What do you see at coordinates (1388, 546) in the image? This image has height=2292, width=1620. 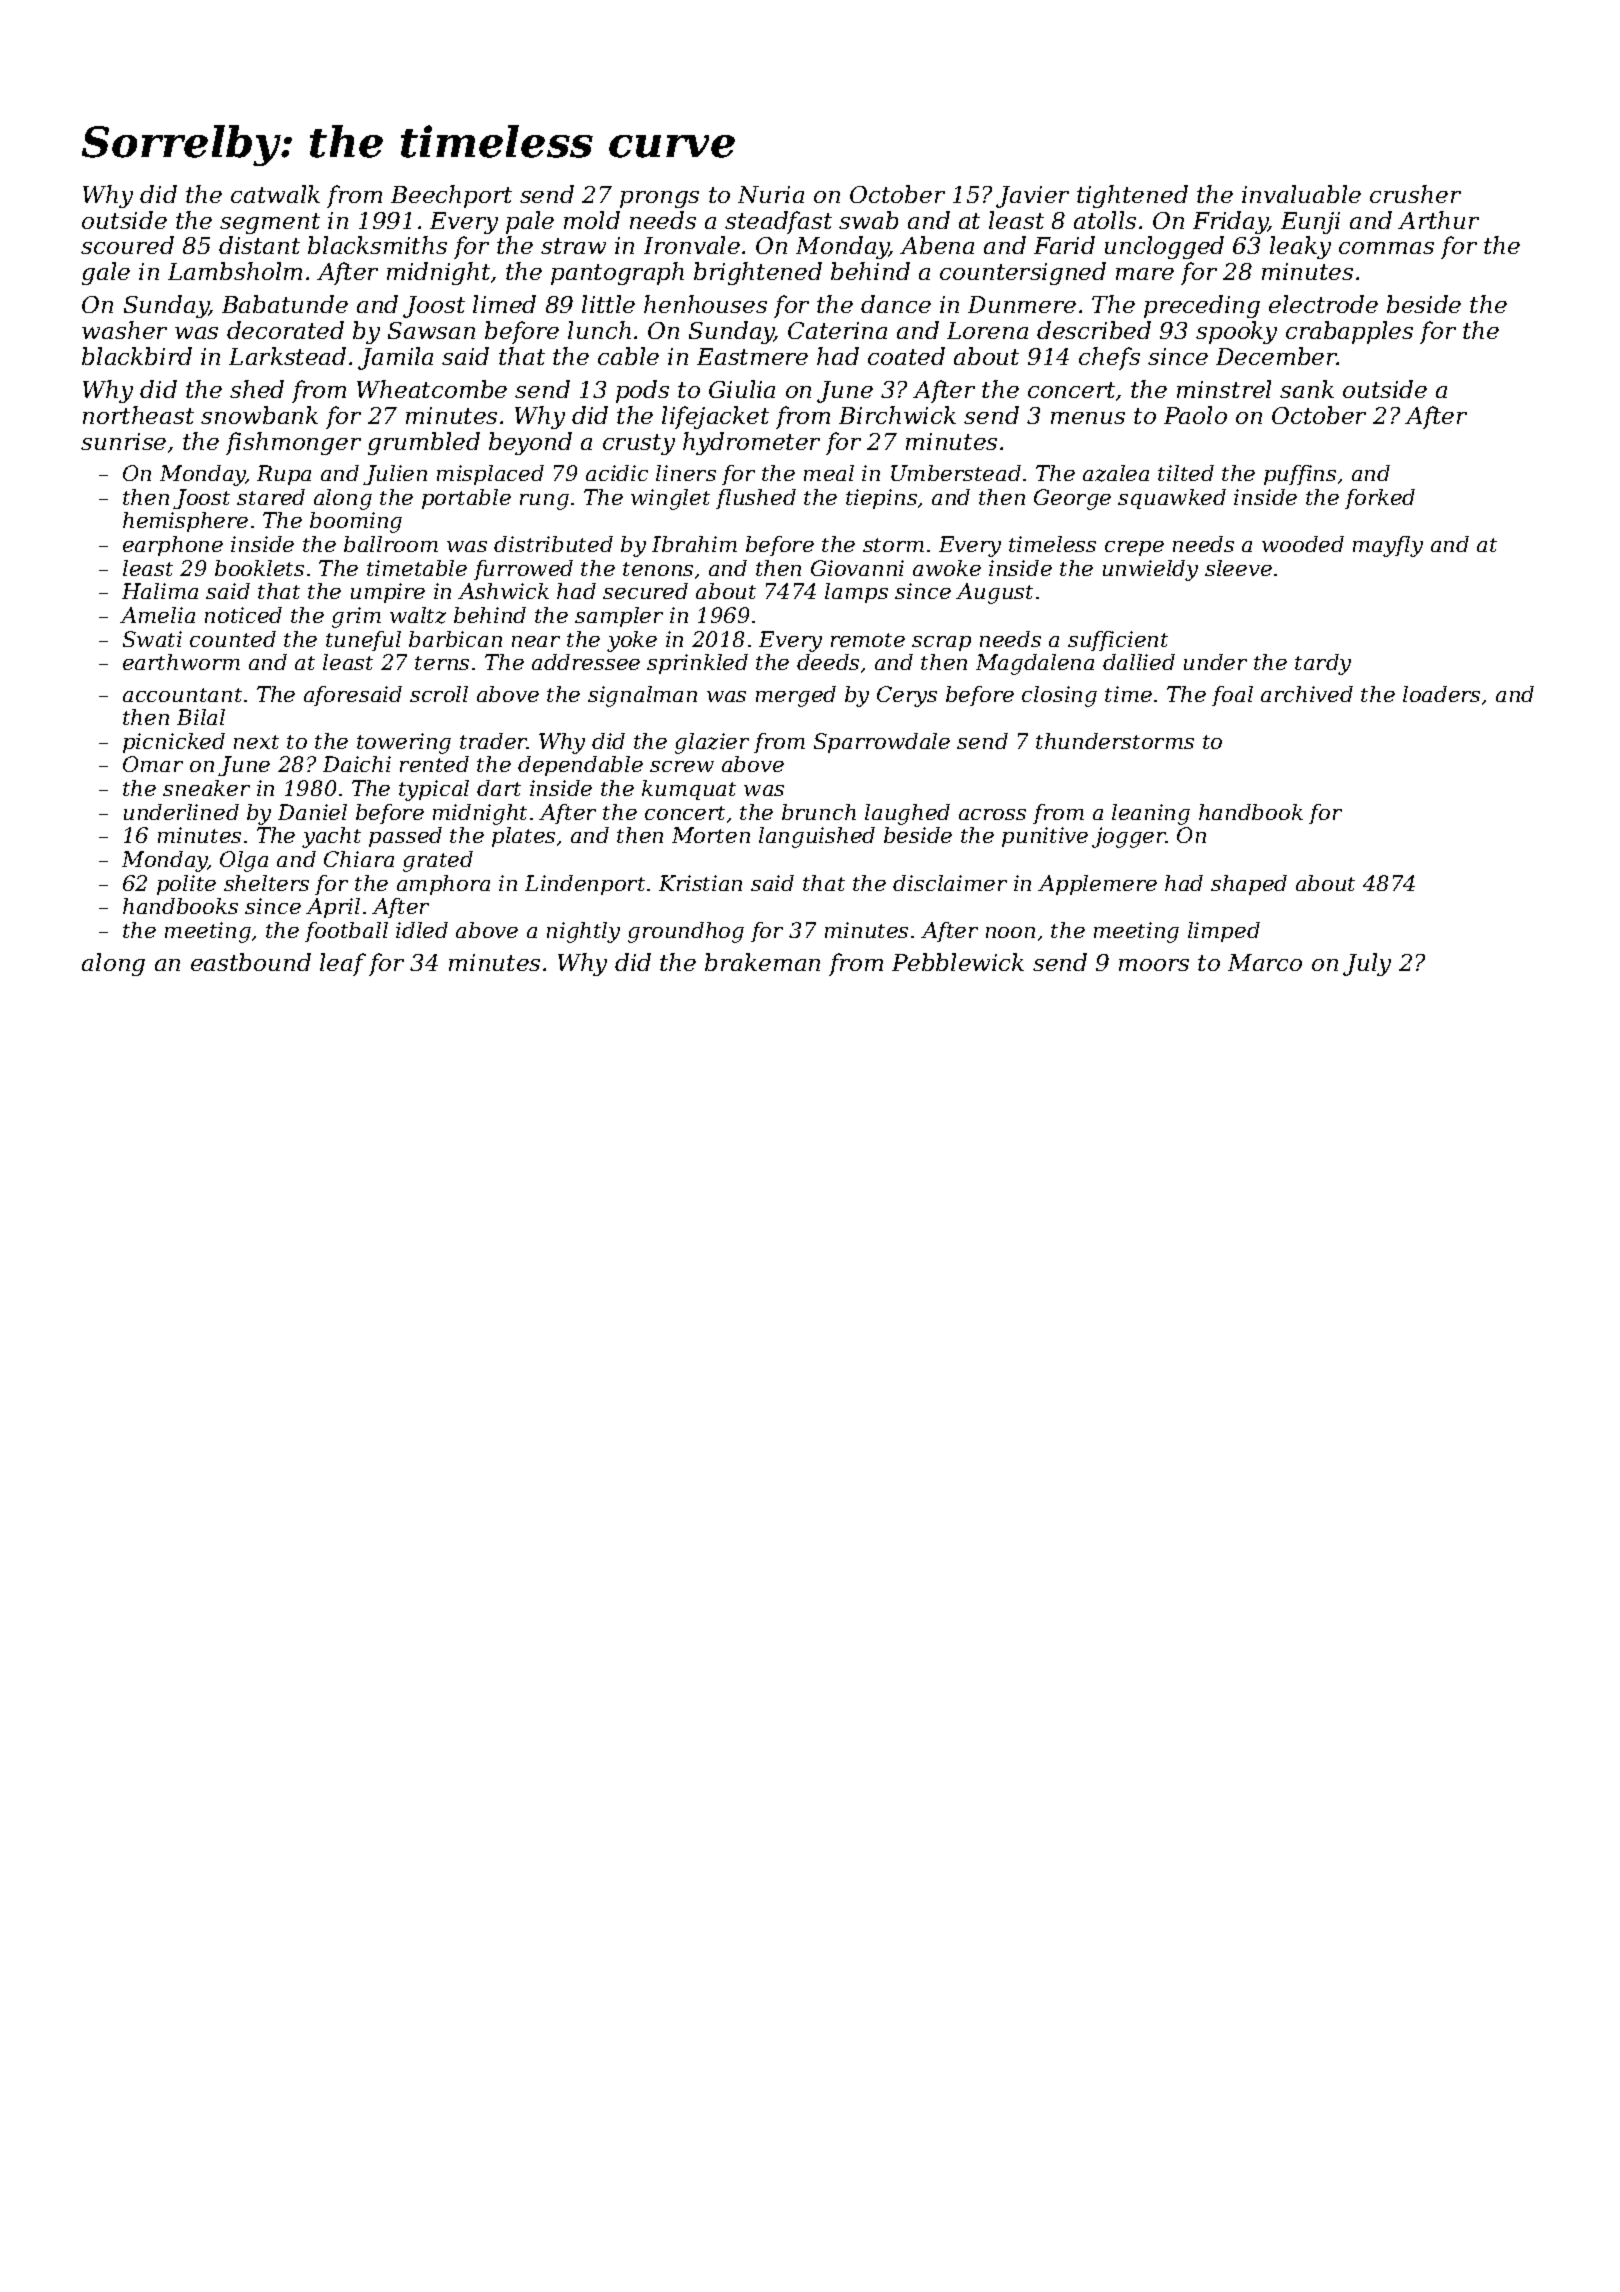 I see `mayfly` at bounding box center [1388, 546].
